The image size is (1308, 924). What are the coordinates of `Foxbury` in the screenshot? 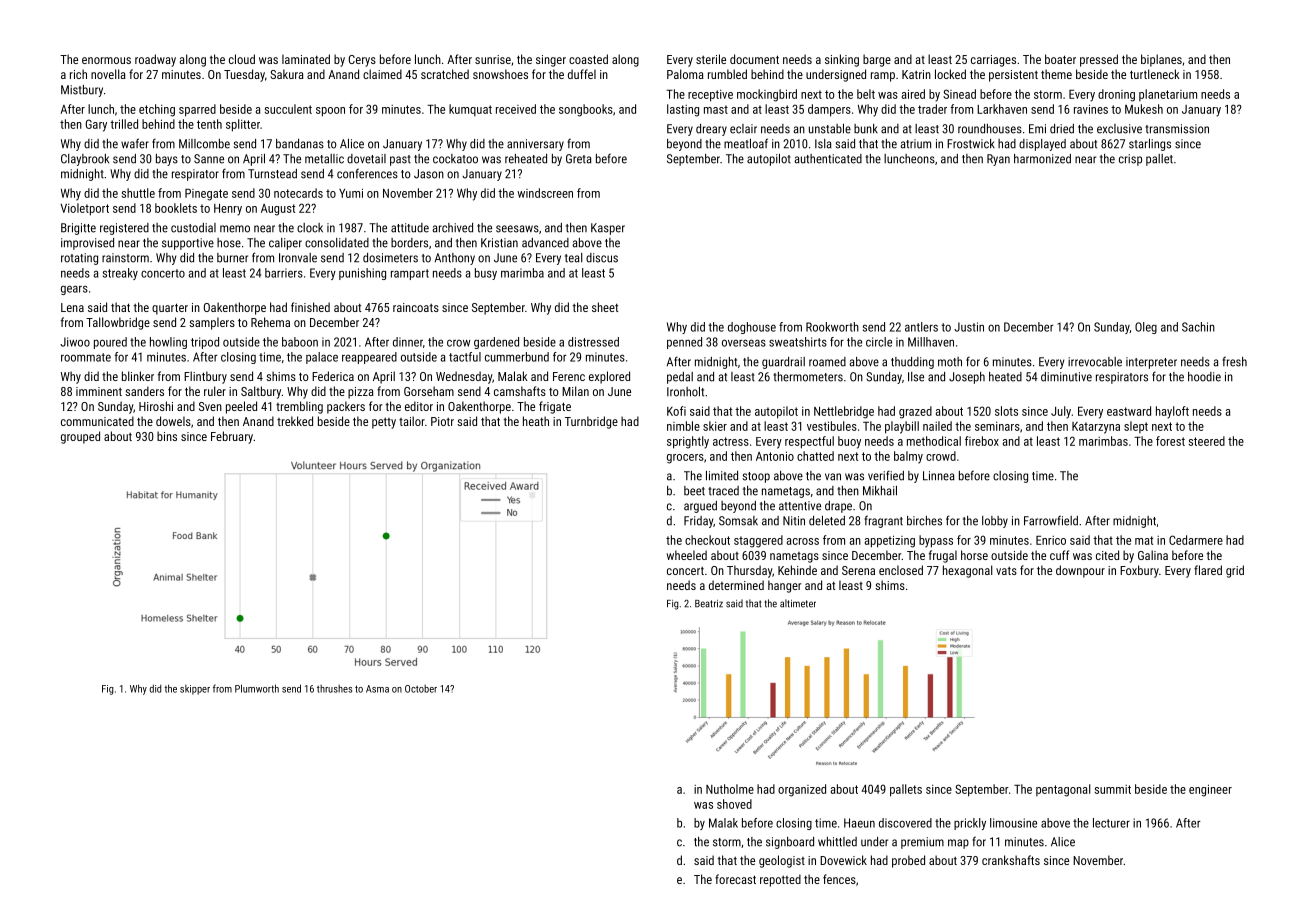 It's located at (1139, 571).
